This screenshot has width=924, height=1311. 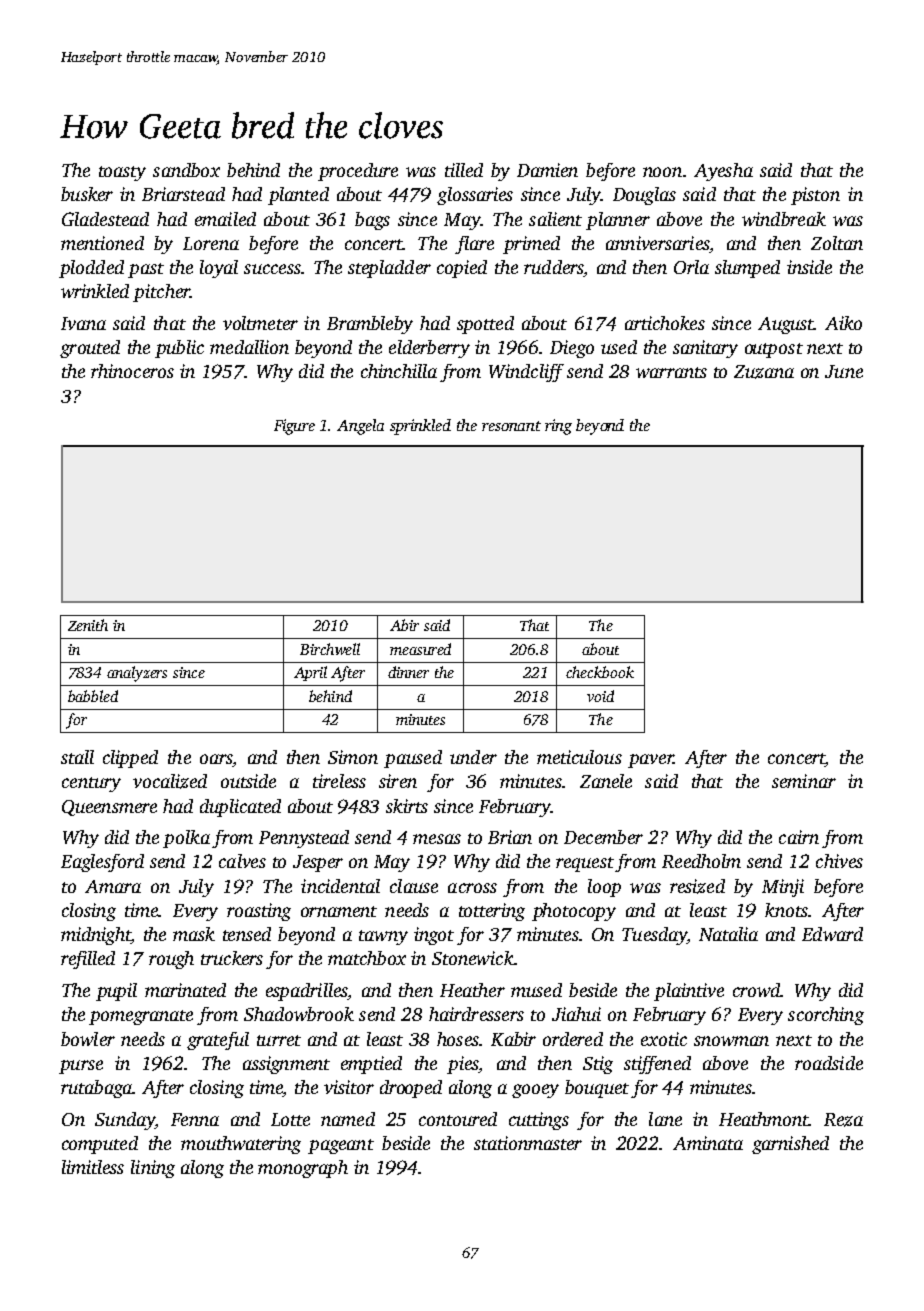 I want to click on pageant, so click(x=341, y=1146).
